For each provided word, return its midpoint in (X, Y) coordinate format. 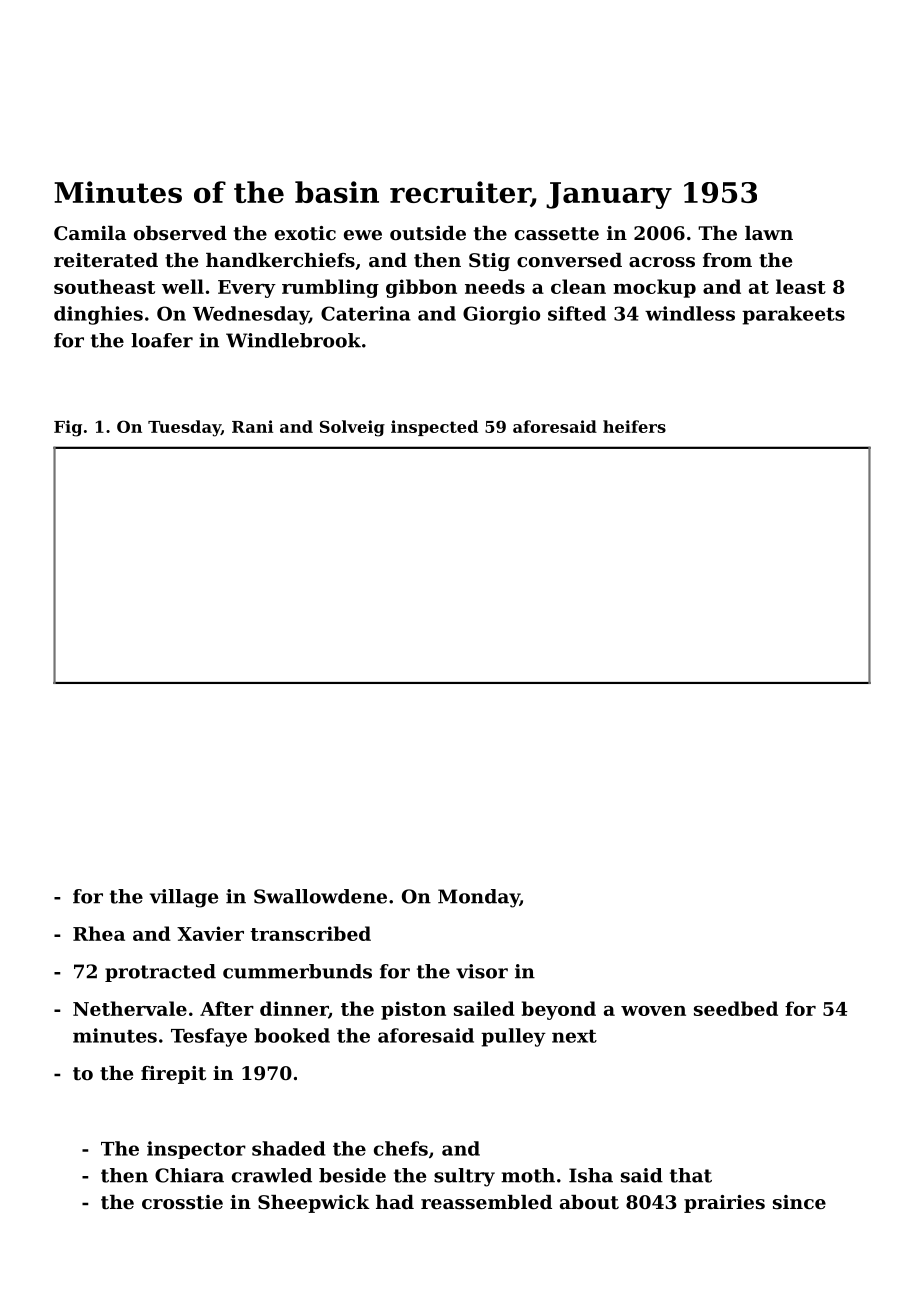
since (799, 1202)
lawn (769, 233)
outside (428, 233)
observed (180, 233)
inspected (434, 428)
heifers (634, 426)
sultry (464, 1177)
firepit (173, 1075)
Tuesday (184, 428)
